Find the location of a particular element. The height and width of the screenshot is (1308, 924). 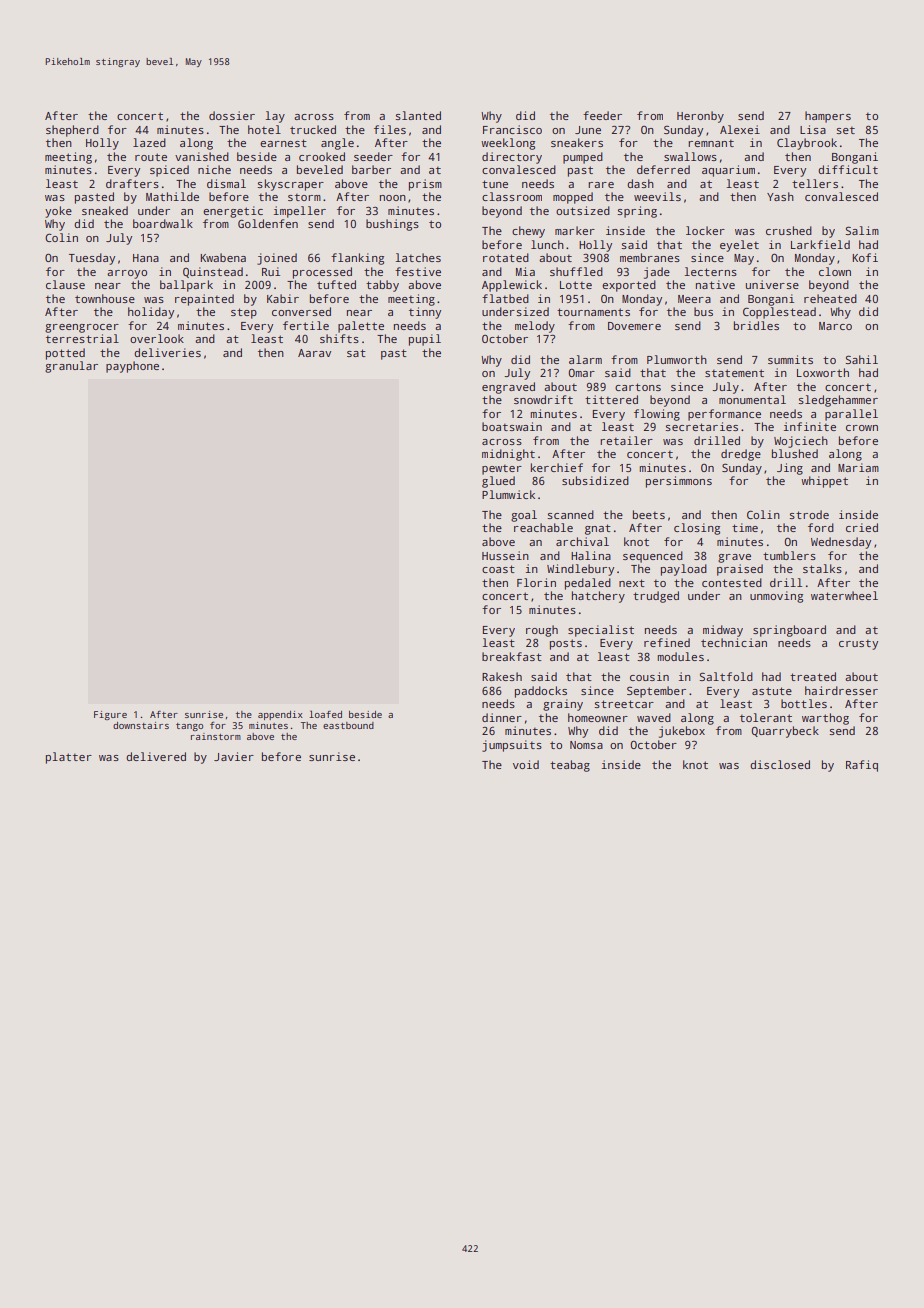

delivered is located at coordinates (156, 756).
